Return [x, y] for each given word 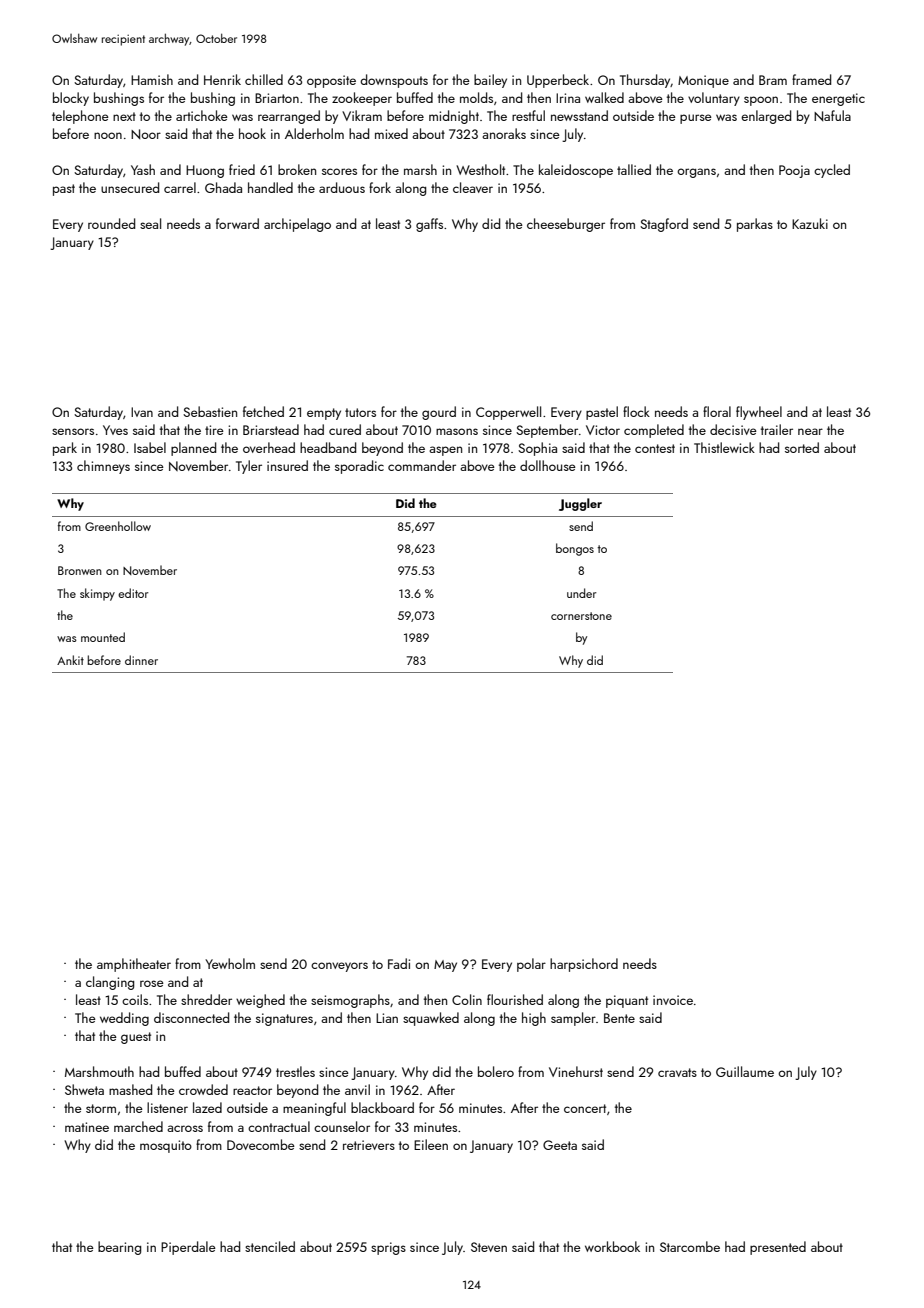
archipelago [297, 225]
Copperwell [508, 413]
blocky [71, 99]
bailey [490, 81]
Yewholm [230, 963]
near [810, 431]
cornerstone [581, 616]
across [185, 1128]
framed [811, 79]
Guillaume [745, 1071]
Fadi [399, 963]
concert [585, 1108]
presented [778, 1248]
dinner [141, 660]
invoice [673, 1000]
